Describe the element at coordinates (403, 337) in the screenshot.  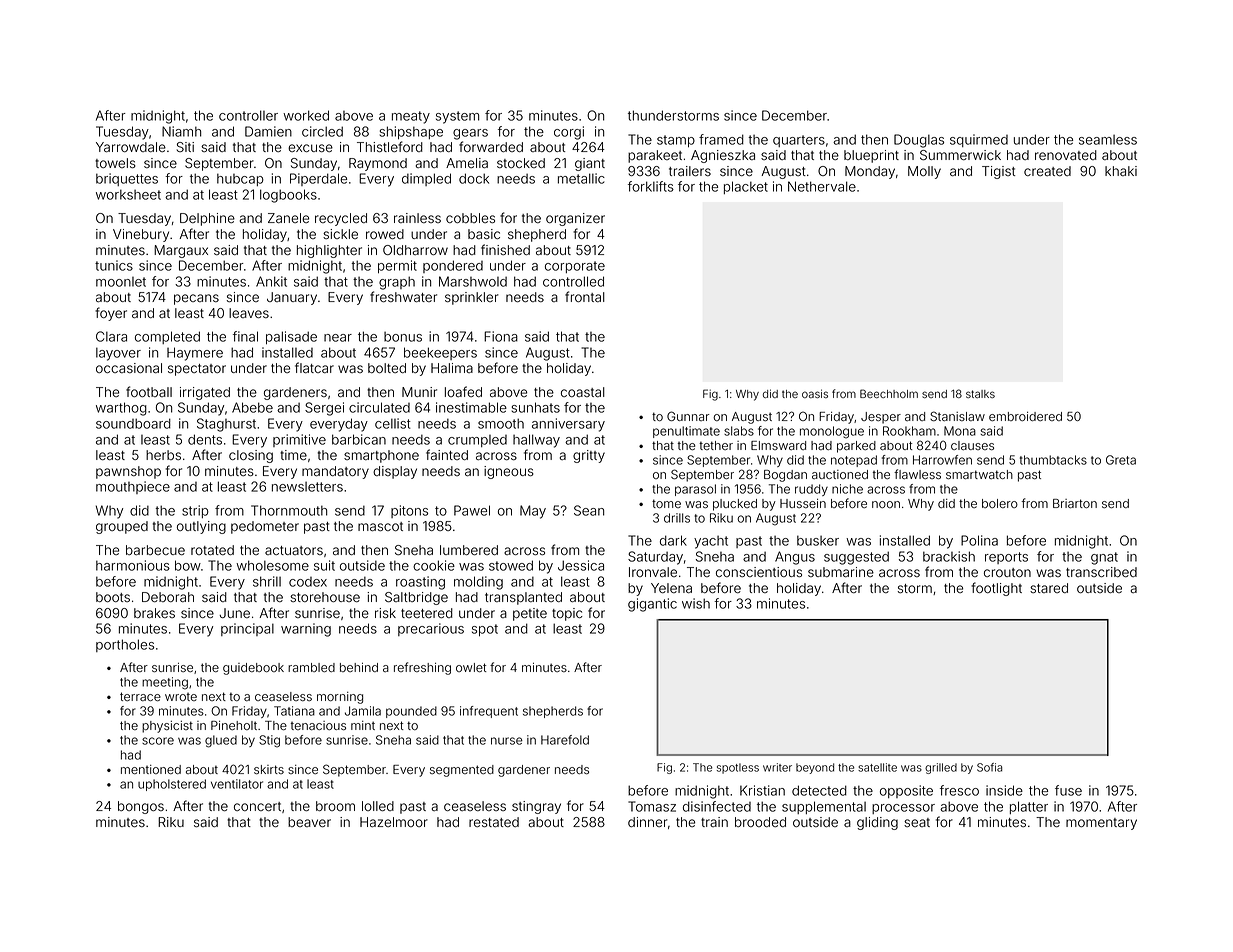
I see `bonus` at that location.
